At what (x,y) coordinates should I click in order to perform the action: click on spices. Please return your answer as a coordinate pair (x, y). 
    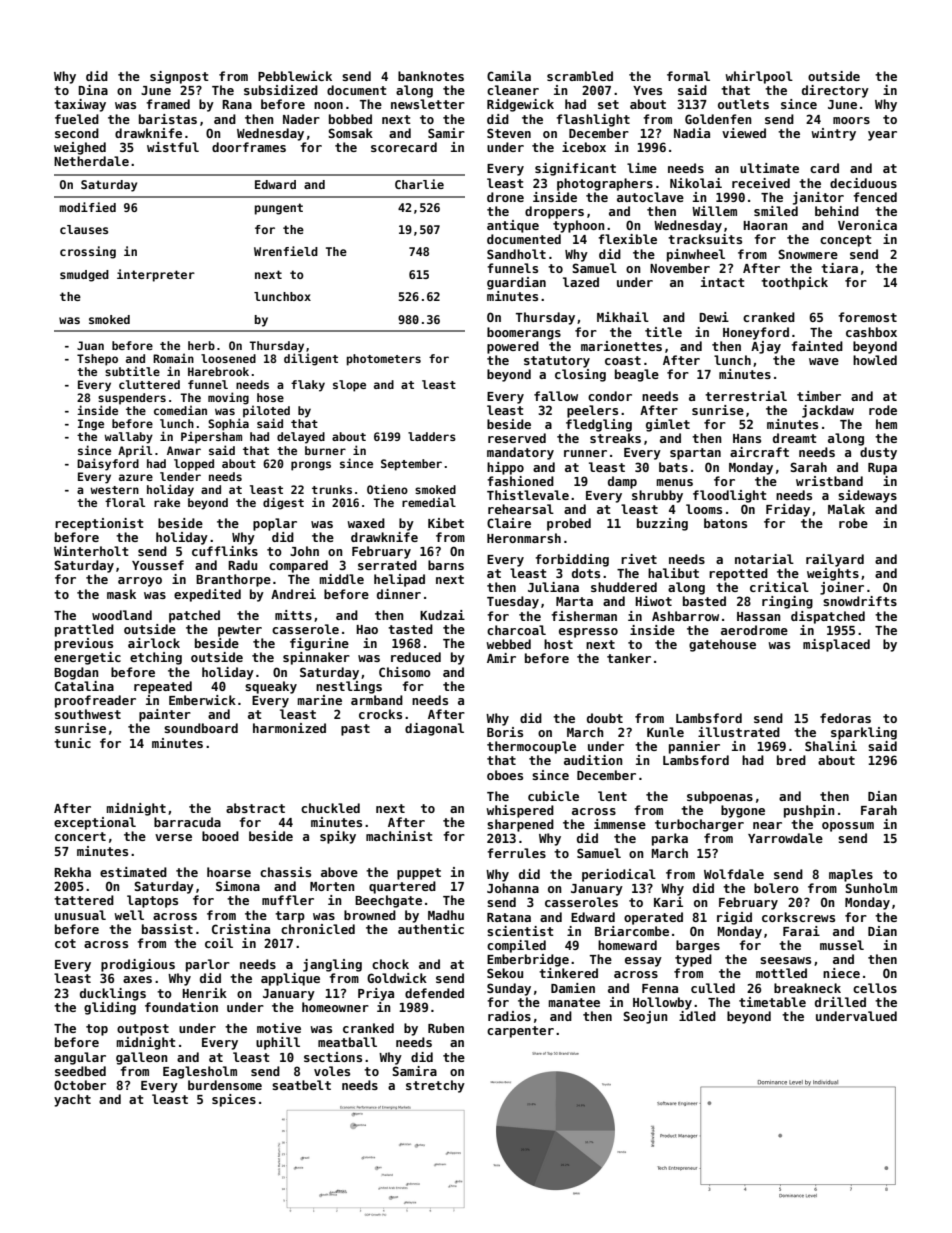
    Looking at the image, I should click on (234, 1100).
